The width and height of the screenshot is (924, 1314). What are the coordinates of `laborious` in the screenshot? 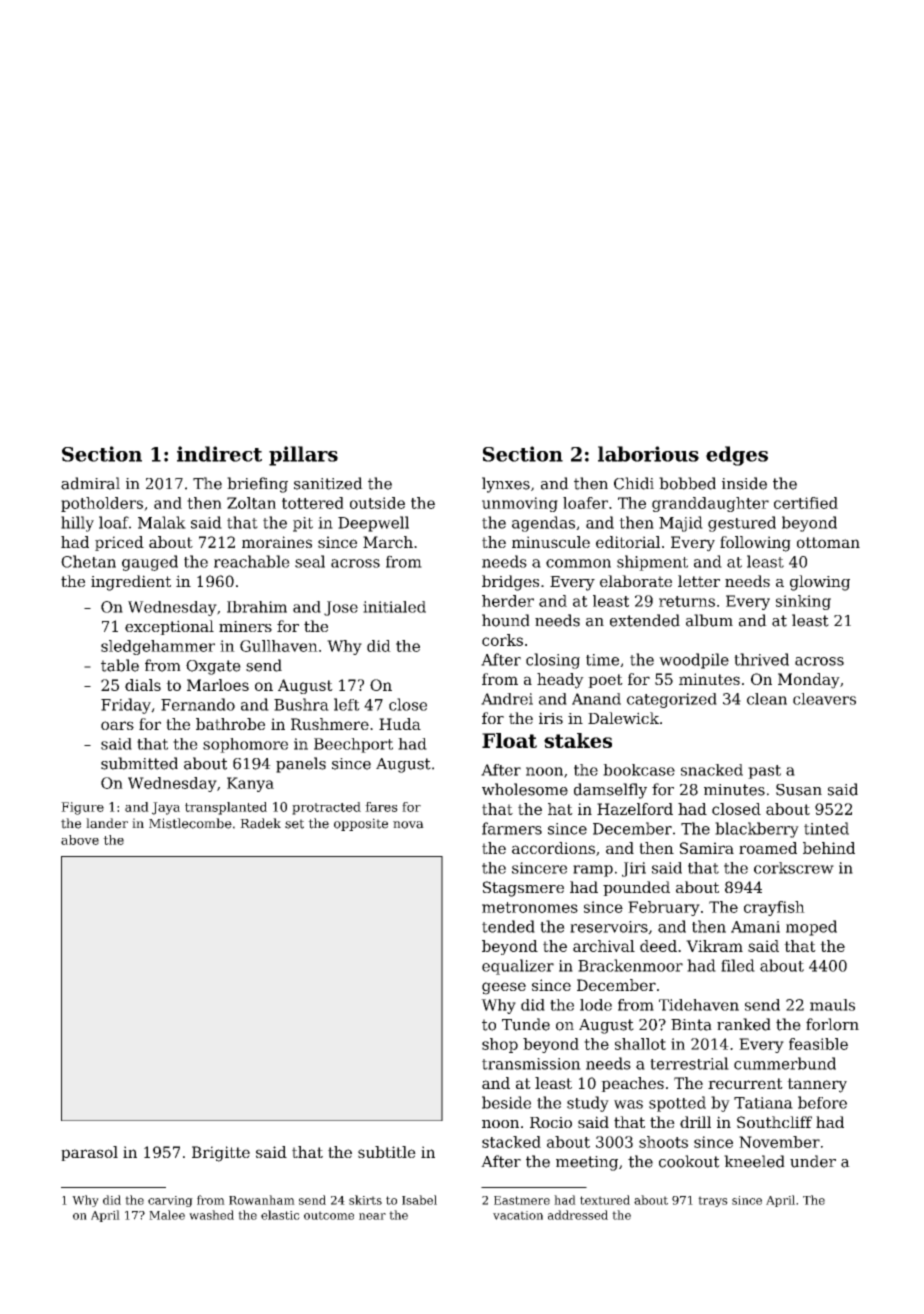 It's located at (648, 454).
